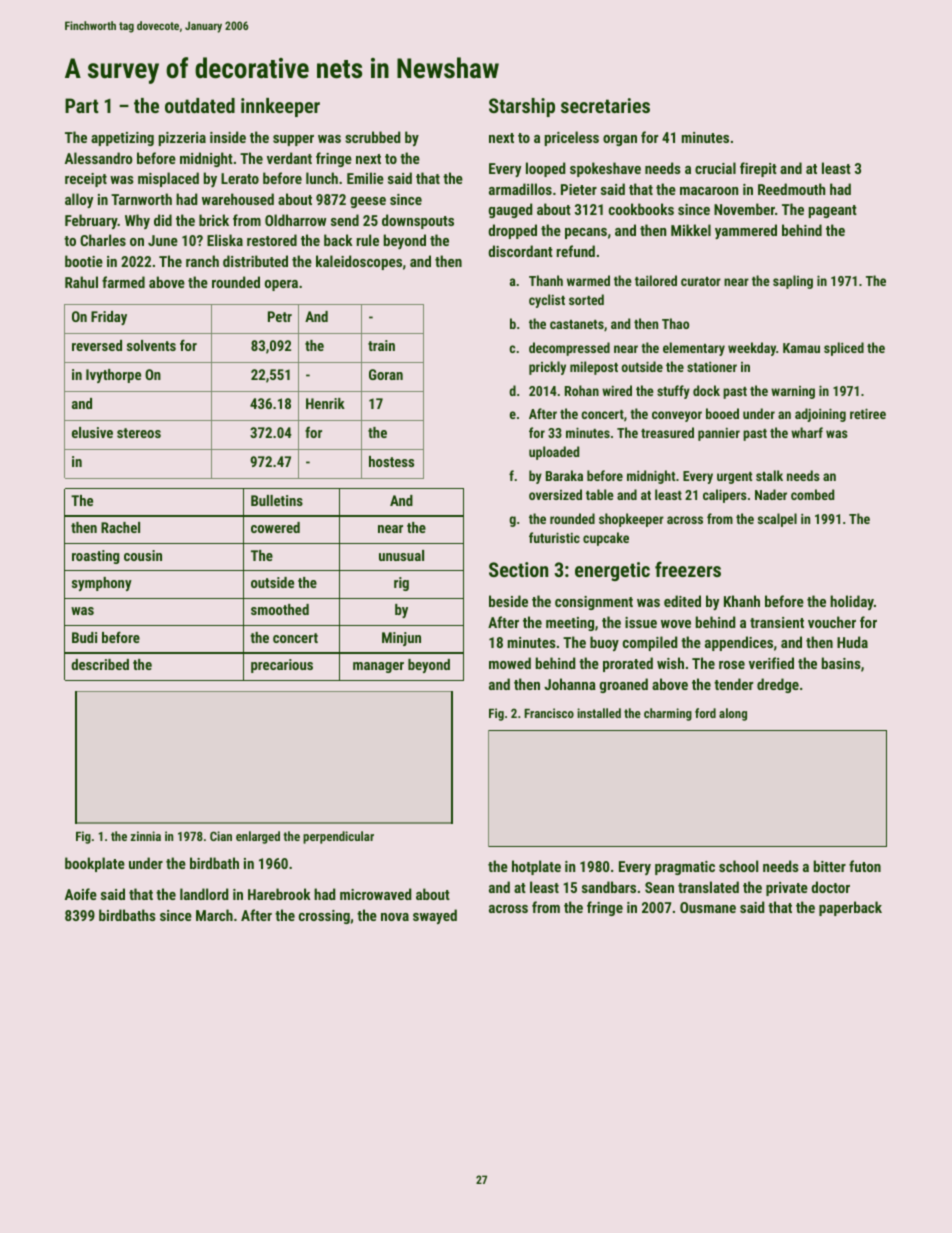 This page has height=1233, width=952. Describe the element at coordinates (605, 105) in the page. I see `secretaries` at that location.
